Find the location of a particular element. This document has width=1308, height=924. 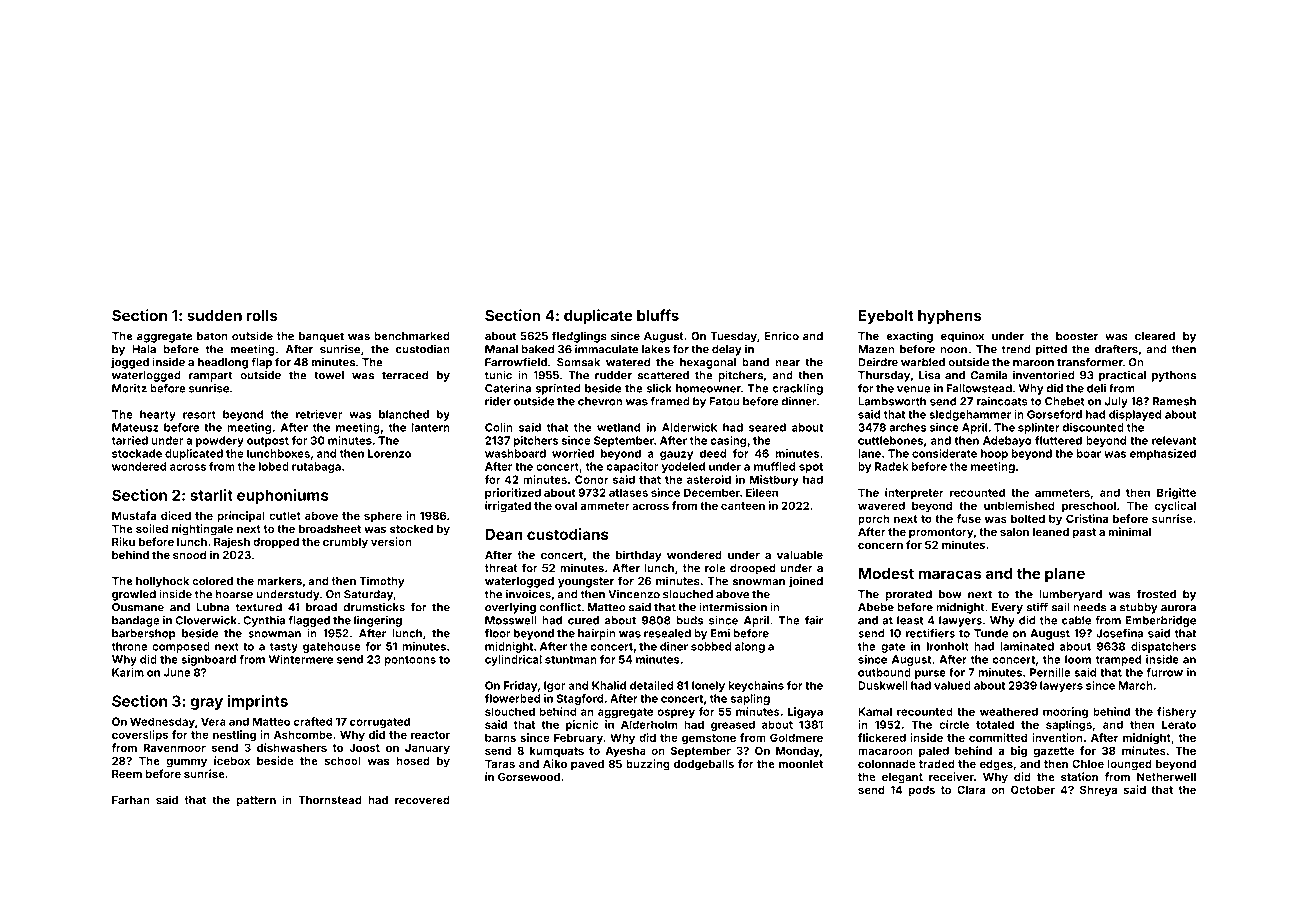

rutabaga is located at coordinates (316, 467).
